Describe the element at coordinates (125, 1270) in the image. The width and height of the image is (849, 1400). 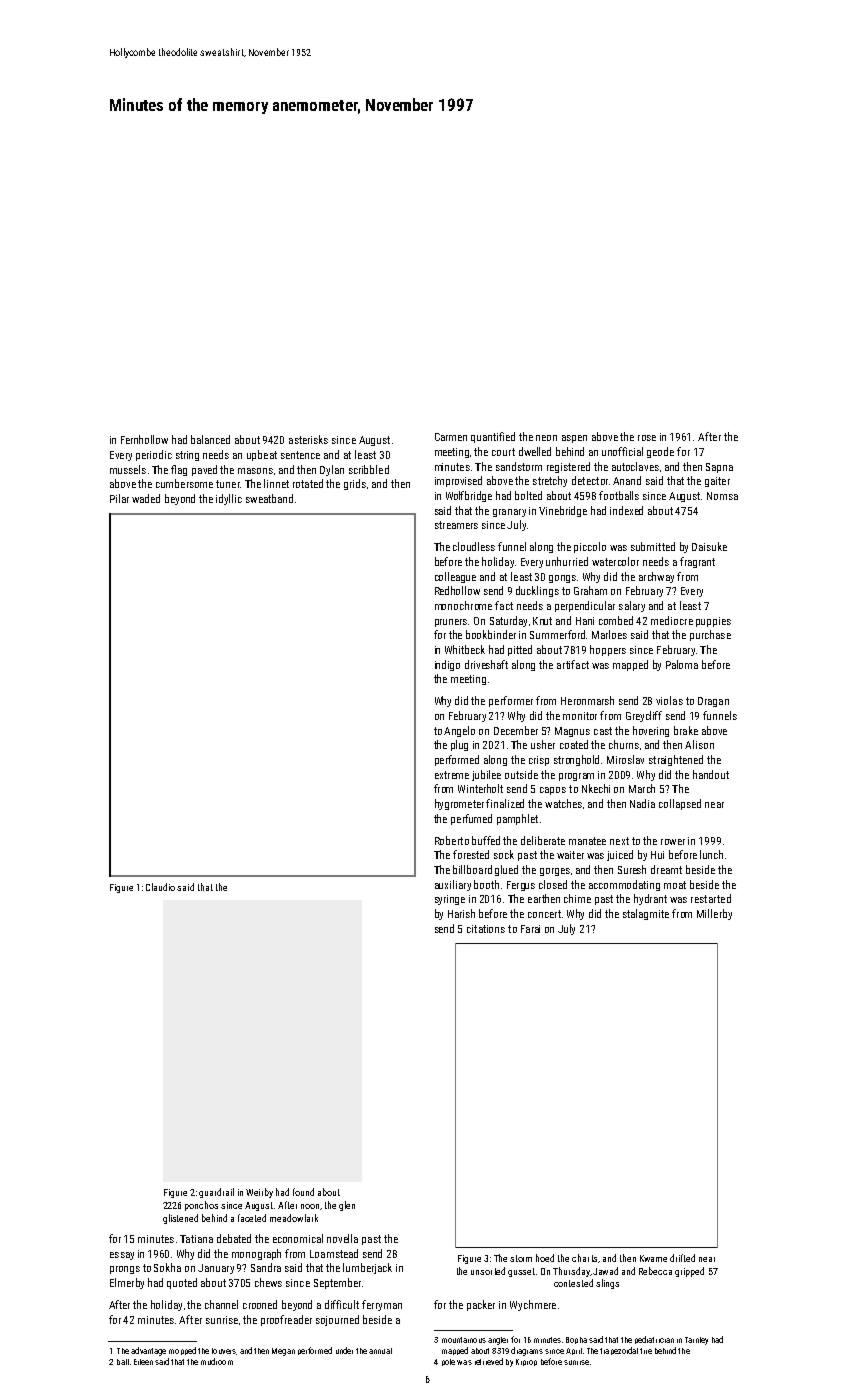
I see `prongs` at that location.
